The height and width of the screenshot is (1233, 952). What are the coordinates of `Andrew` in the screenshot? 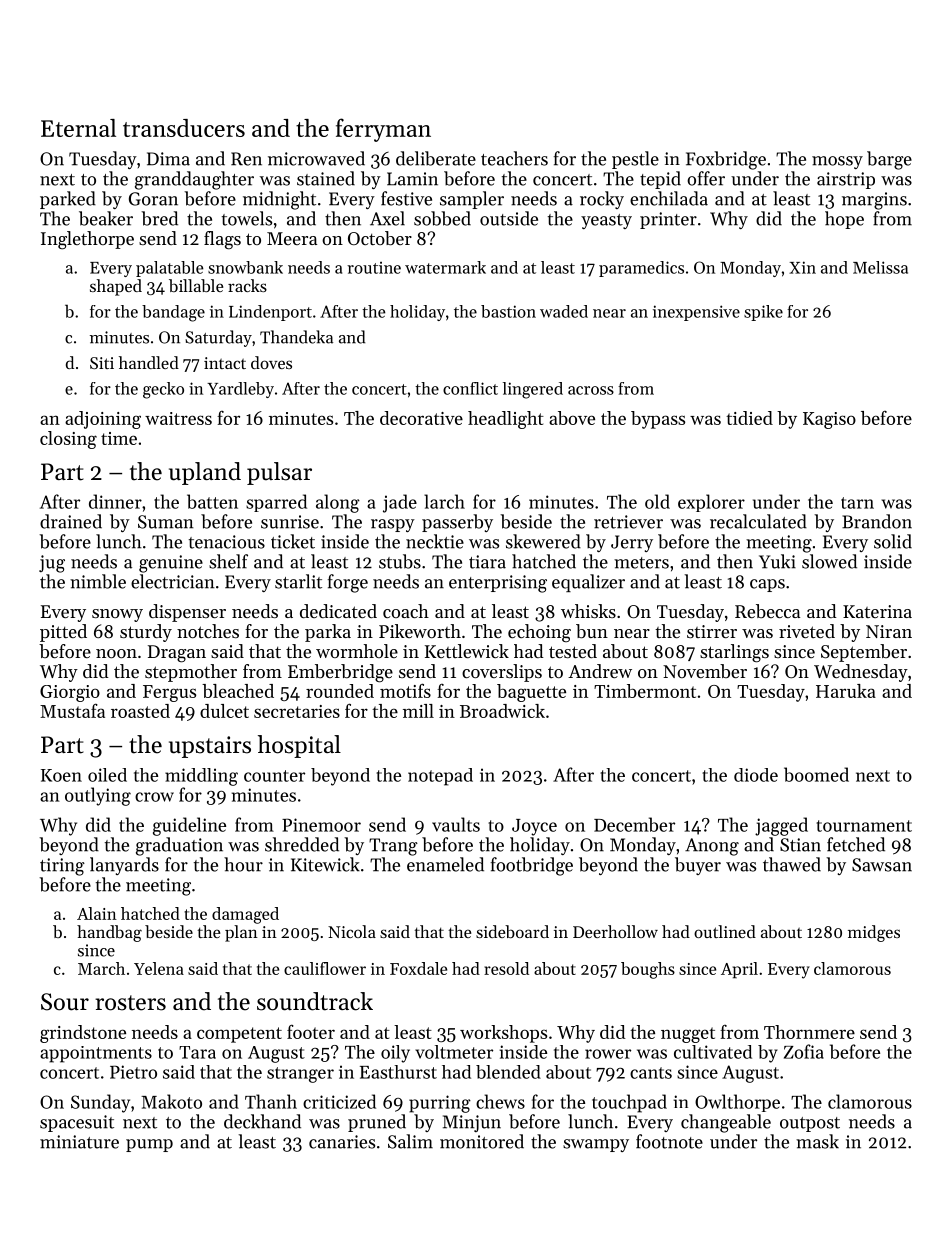 It's located at (600, 671).
